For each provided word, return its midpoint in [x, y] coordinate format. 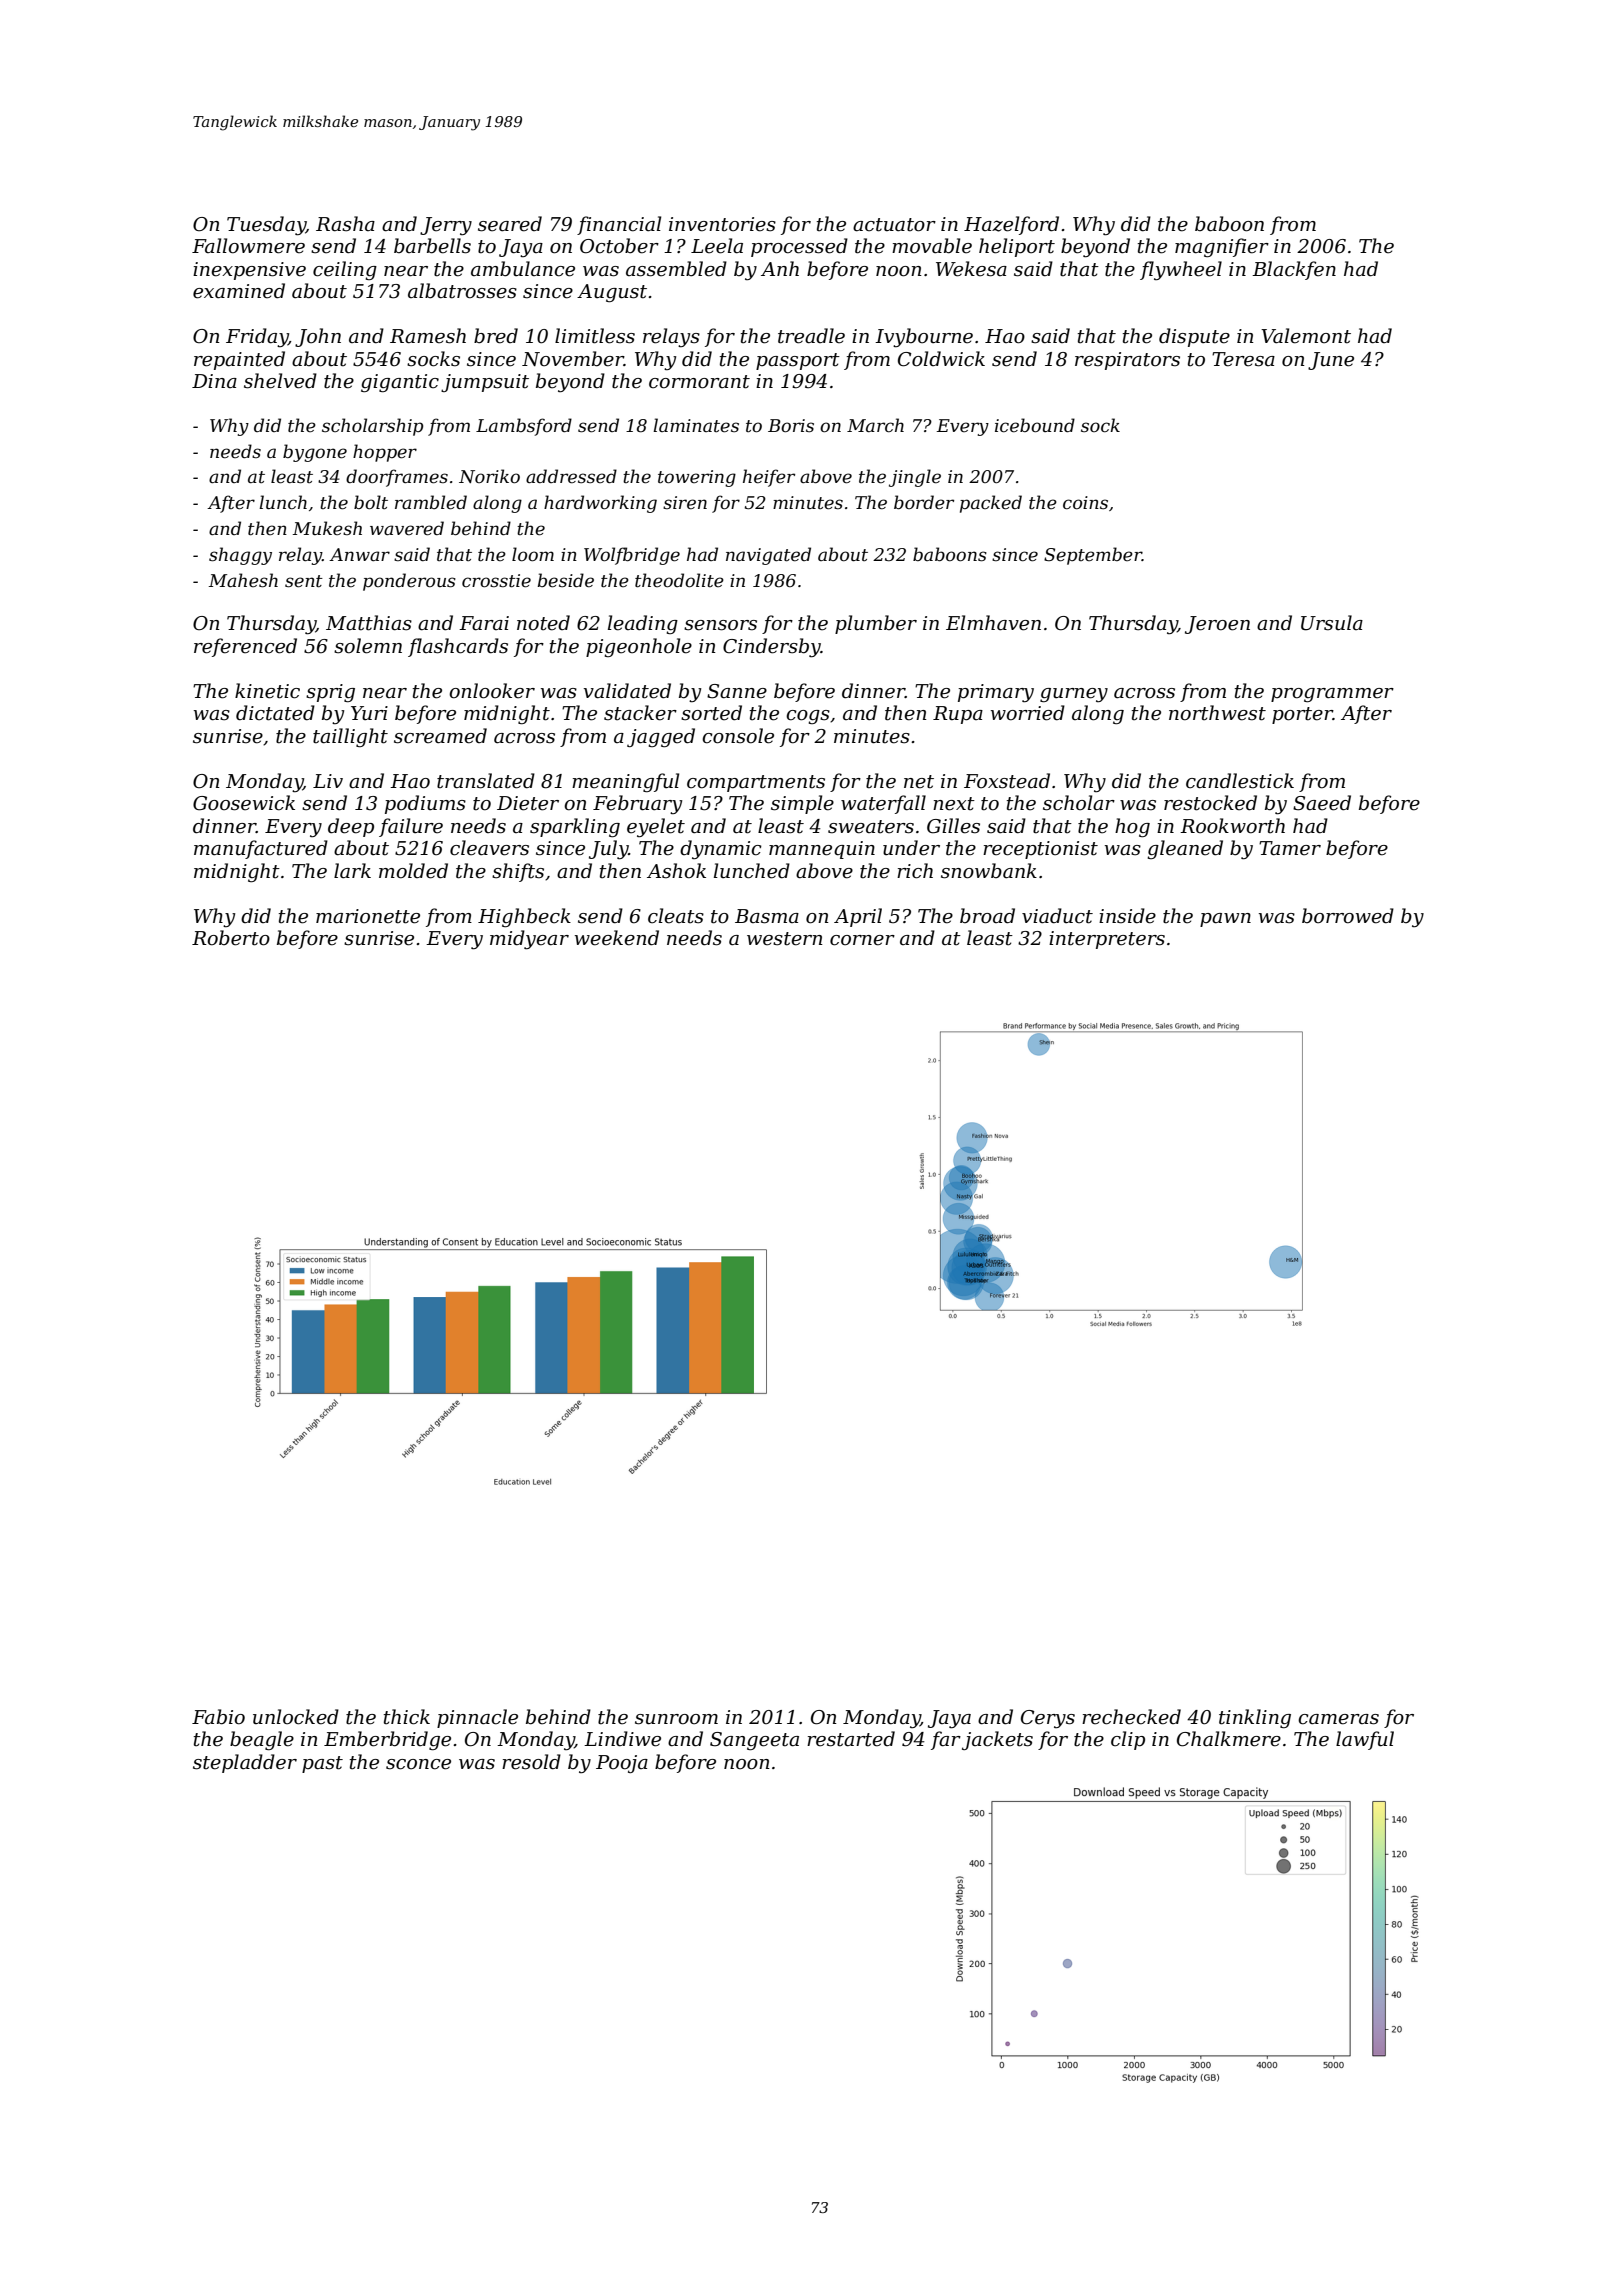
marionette [368, 916]
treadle [811, 336]
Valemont [1306, 336]
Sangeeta [754, 1741]
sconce [418, 1764]
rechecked [1131, 1717]
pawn [1225, 920]
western [785, 939]
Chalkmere [1229, 1739]
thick [407, 1717]
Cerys [1048, 1719]
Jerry [446, 226]
